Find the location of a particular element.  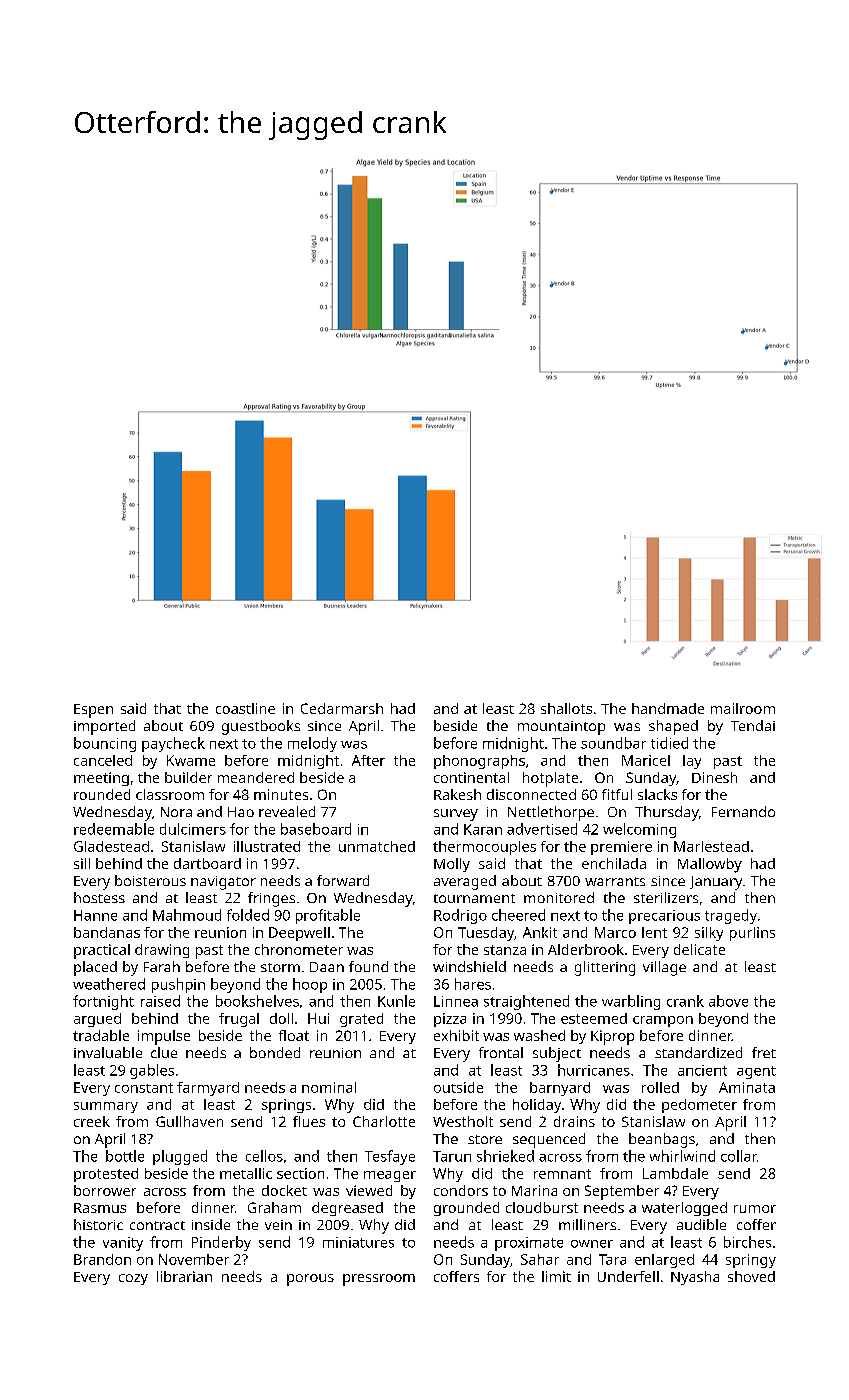

Molly is located at coordinates (452, 865).
